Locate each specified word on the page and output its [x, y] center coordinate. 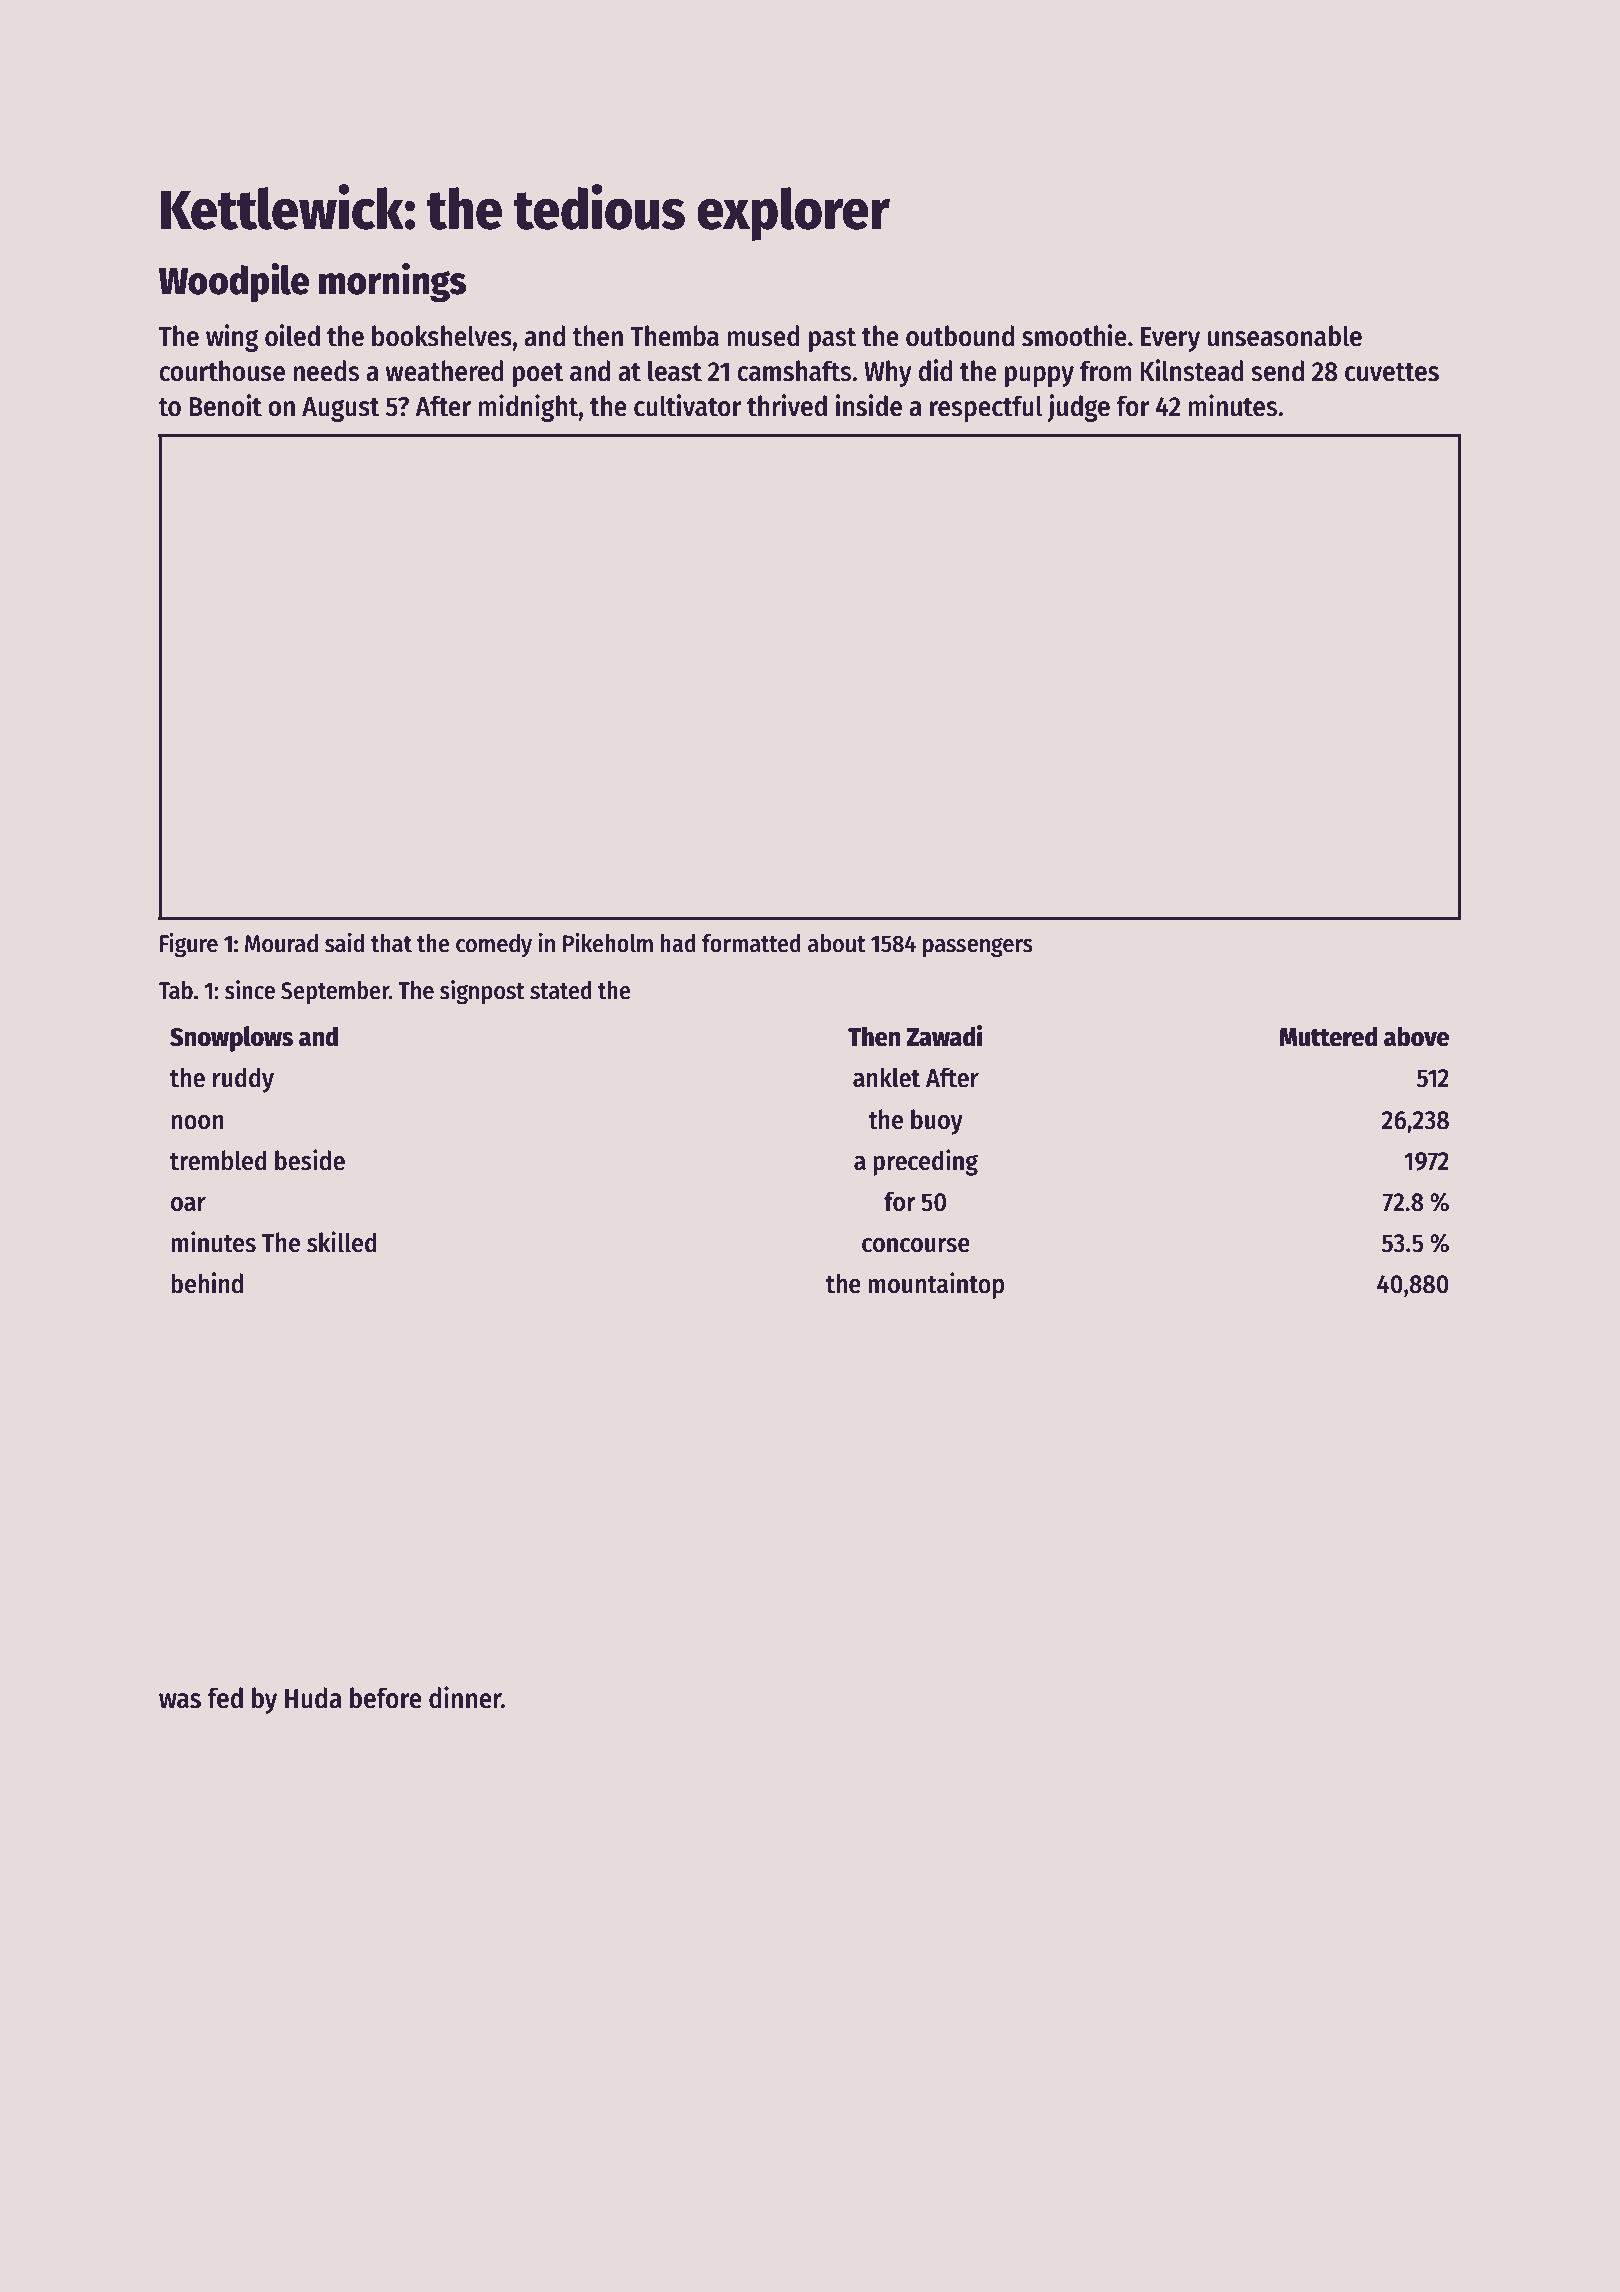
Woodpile [234, 283]
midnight [528, 408]
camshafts [794, 371]
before [386, 1698]
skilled [342, 1242]
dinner [465, 1697]
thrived [787, 405]
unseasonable [1285, 336]
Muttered [1328, 1036]
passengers [978, 948]
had [678, 943]
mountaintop [936, 1285]
